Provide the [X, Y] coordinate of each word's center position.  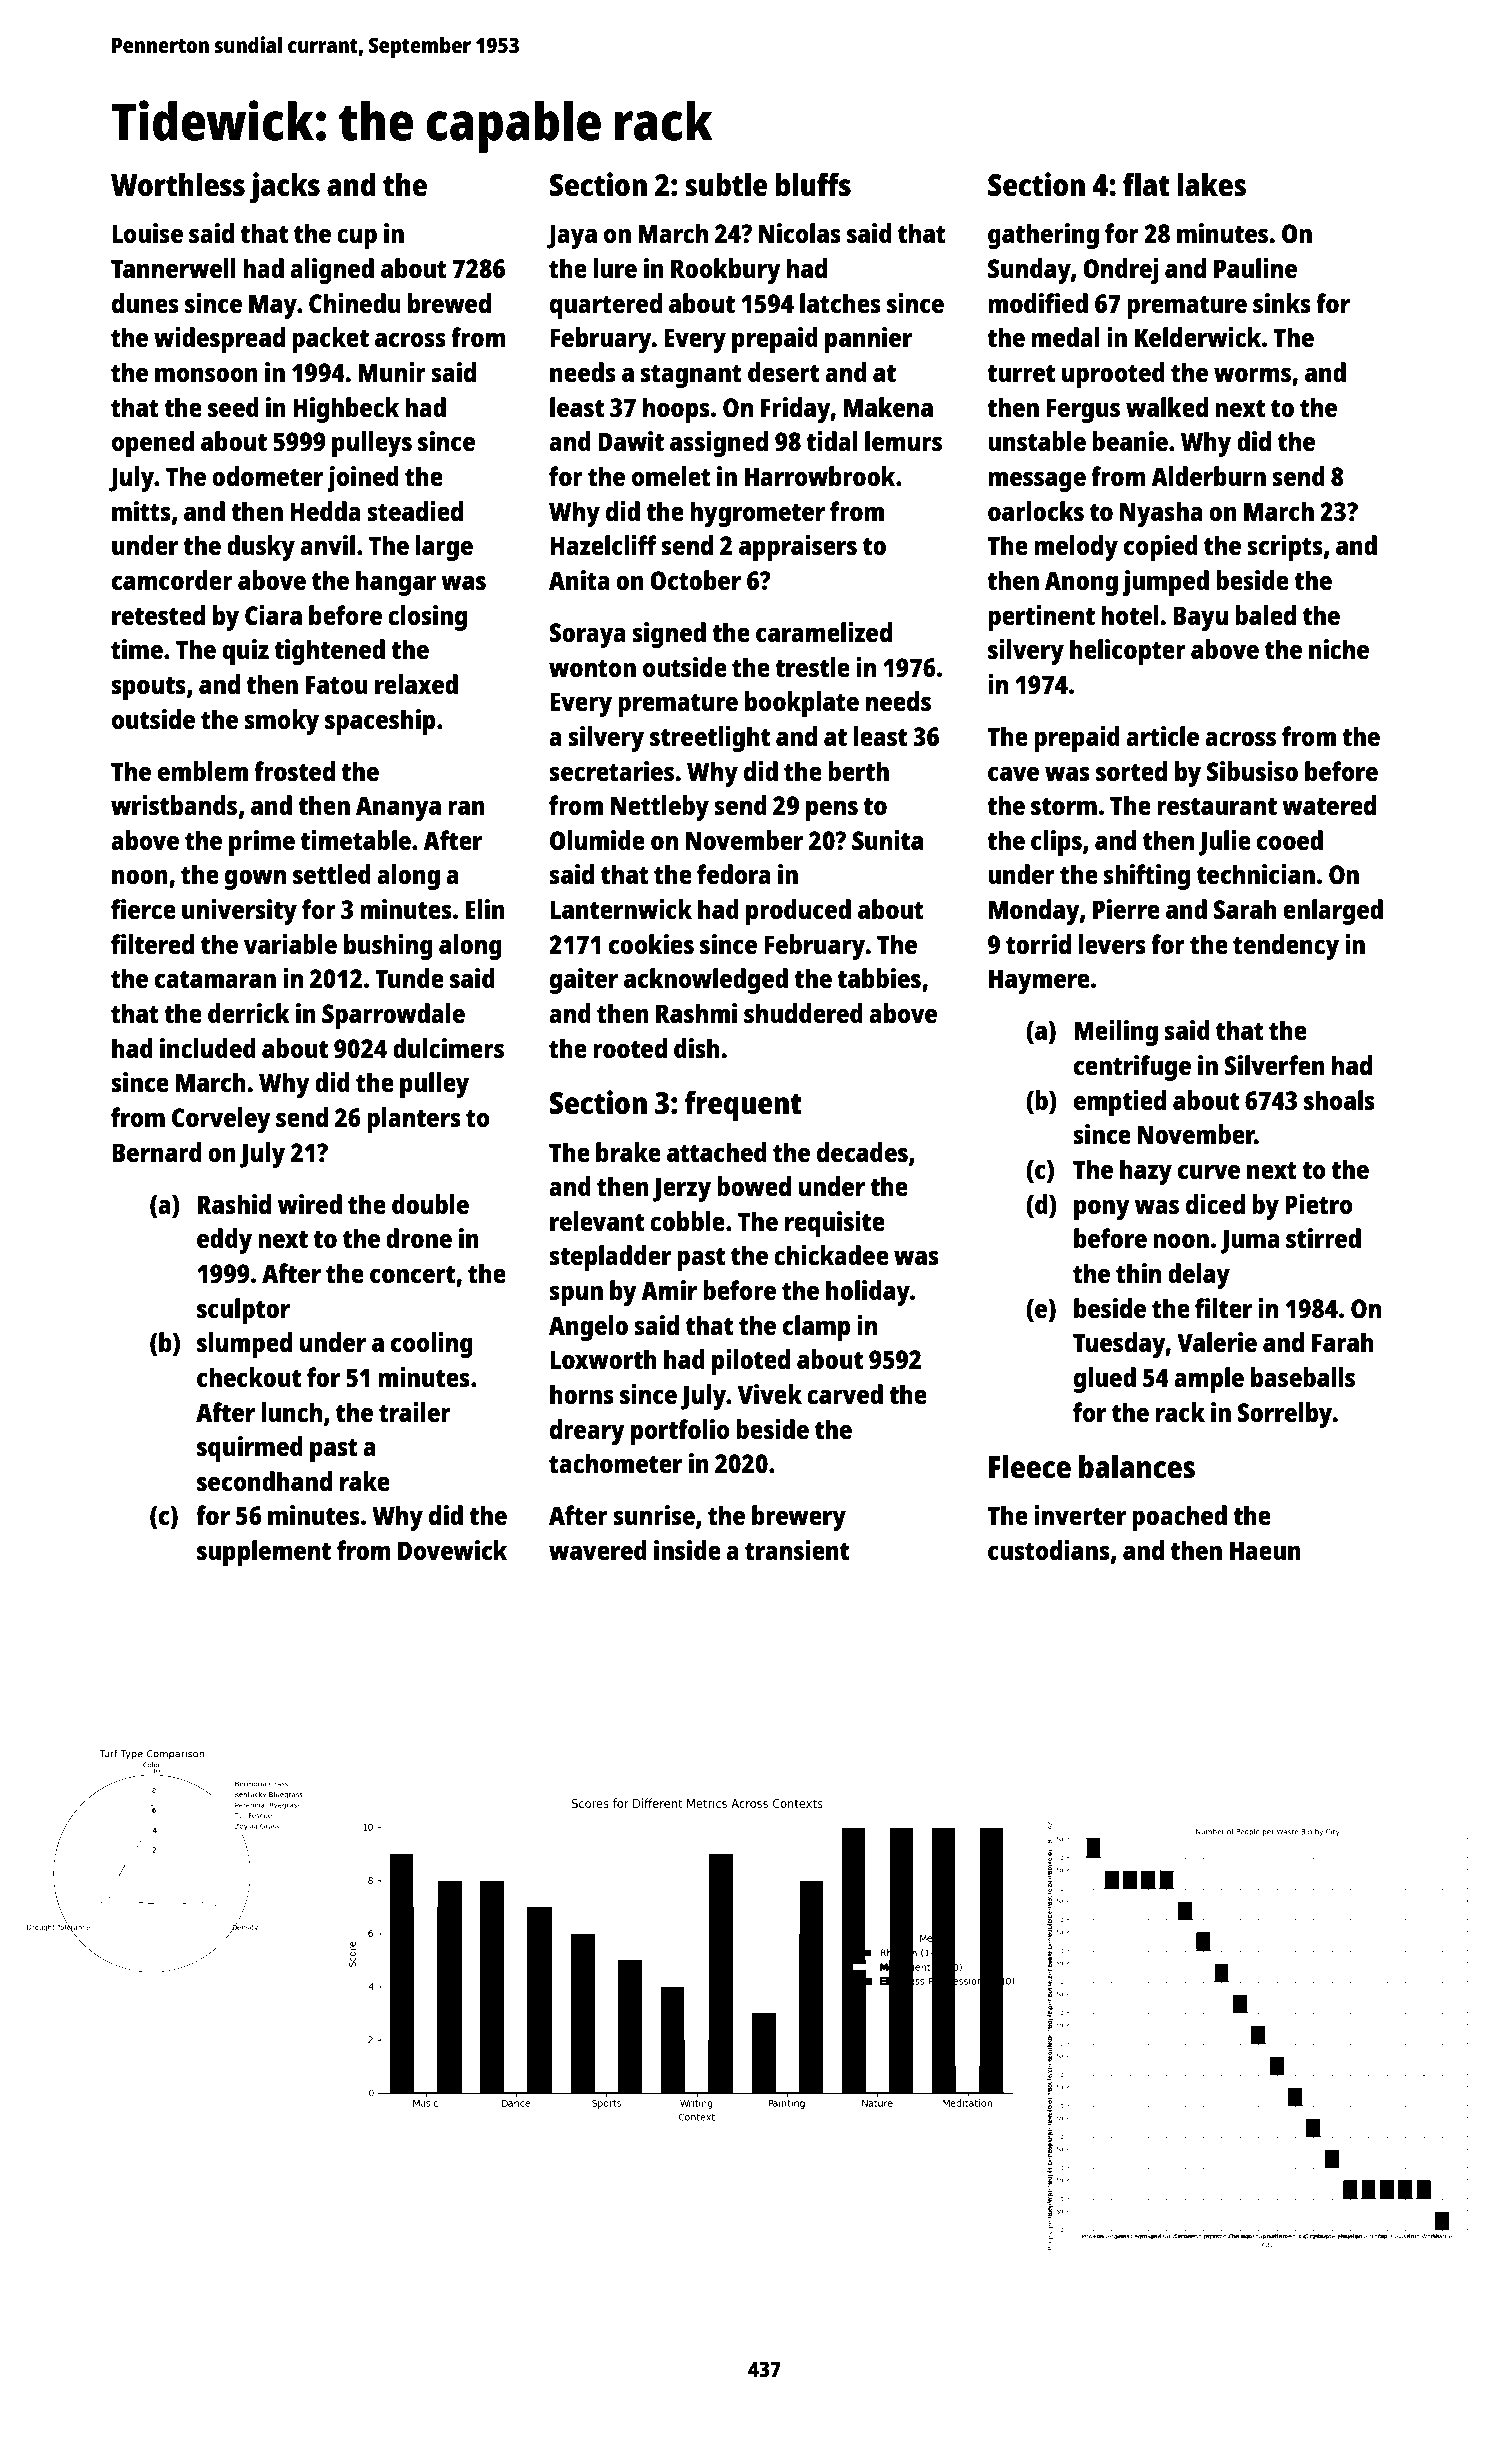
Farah [1343, 1342]
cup [357, 239]
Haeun [1265, 1550]
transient [797, 1550]
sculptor [243, 1311]
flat [1146, 184]
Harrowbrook [820, 476]
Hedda [325, 511]
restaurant [1217, 806]
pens [832, 811]
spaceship [380, 722]
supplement [264, 1553]
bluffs [813, 185]
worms [1252, 375]
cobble [687, 1221]
